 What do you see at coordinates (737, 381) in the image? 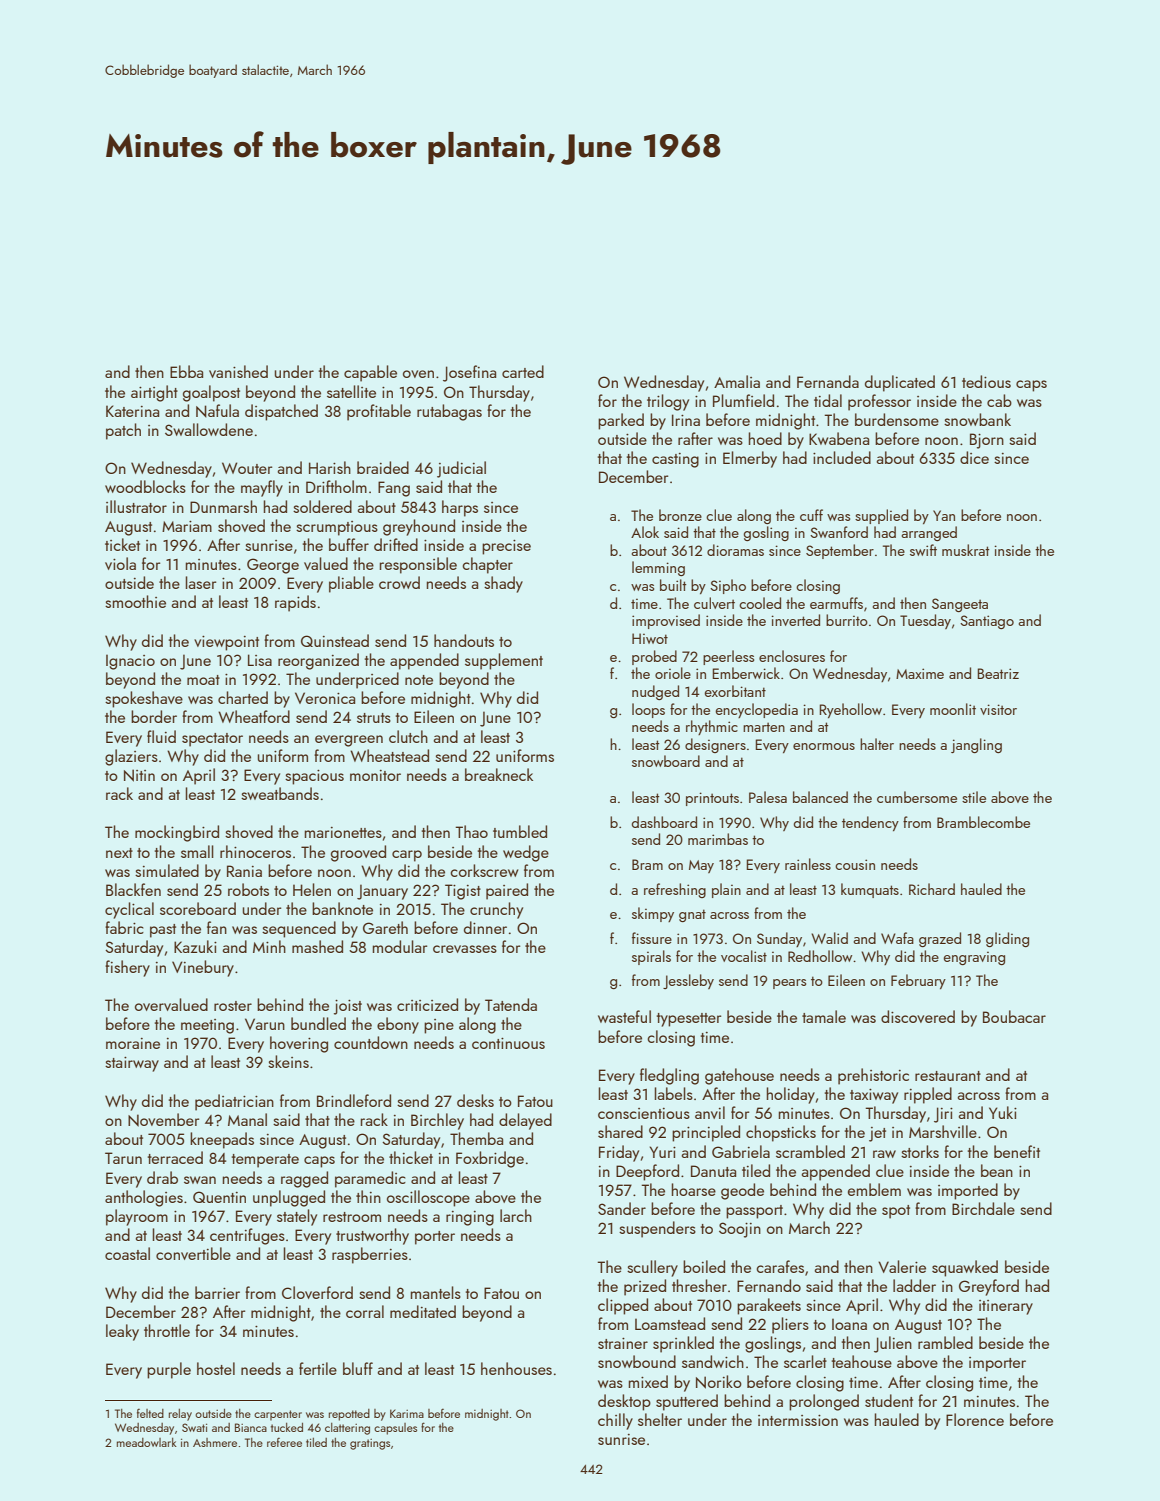
I see `Amalia` at bounding box center [737, 381].
